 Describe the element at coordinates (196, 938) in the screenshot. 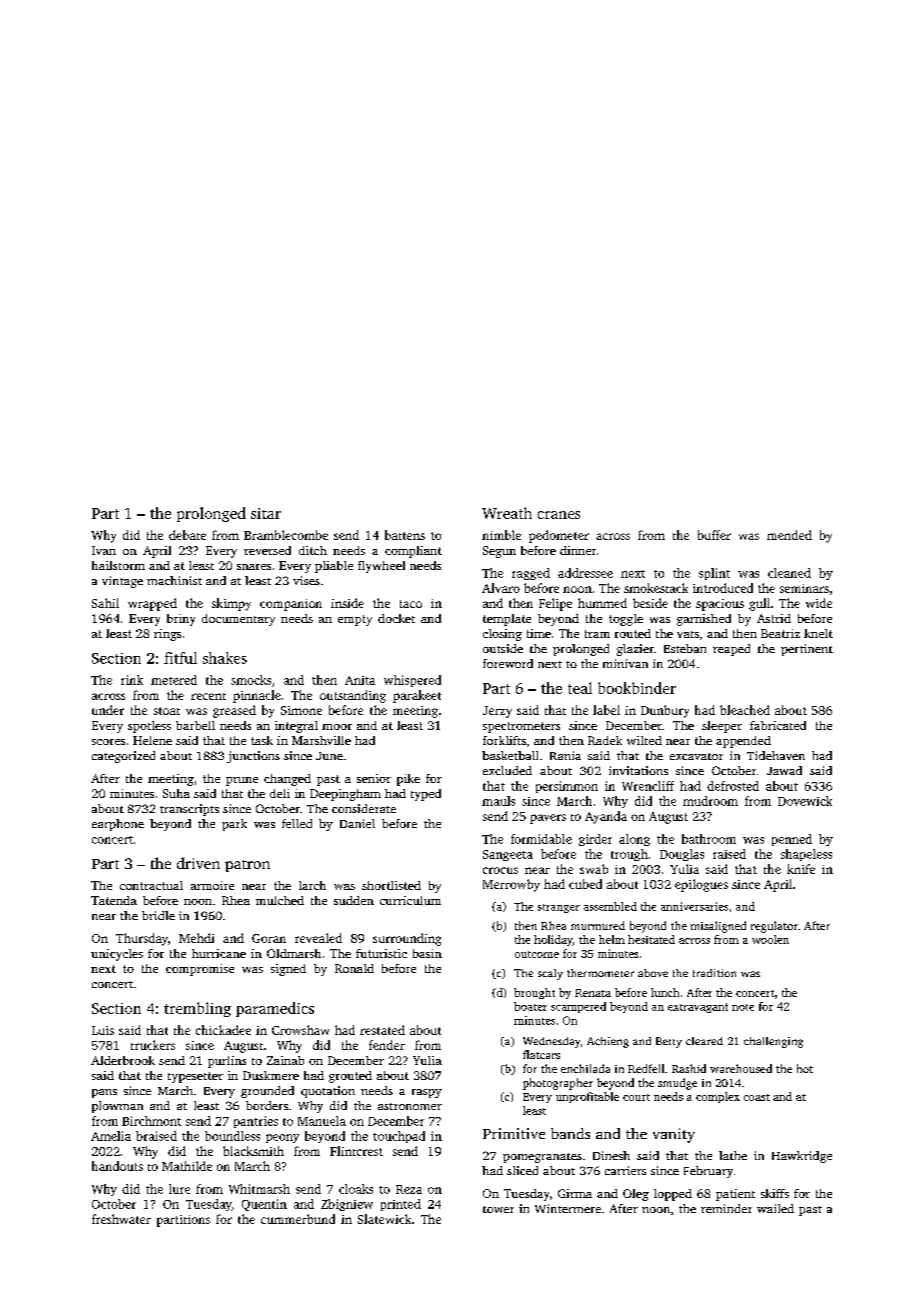

I see `Mehdi` at that location.
